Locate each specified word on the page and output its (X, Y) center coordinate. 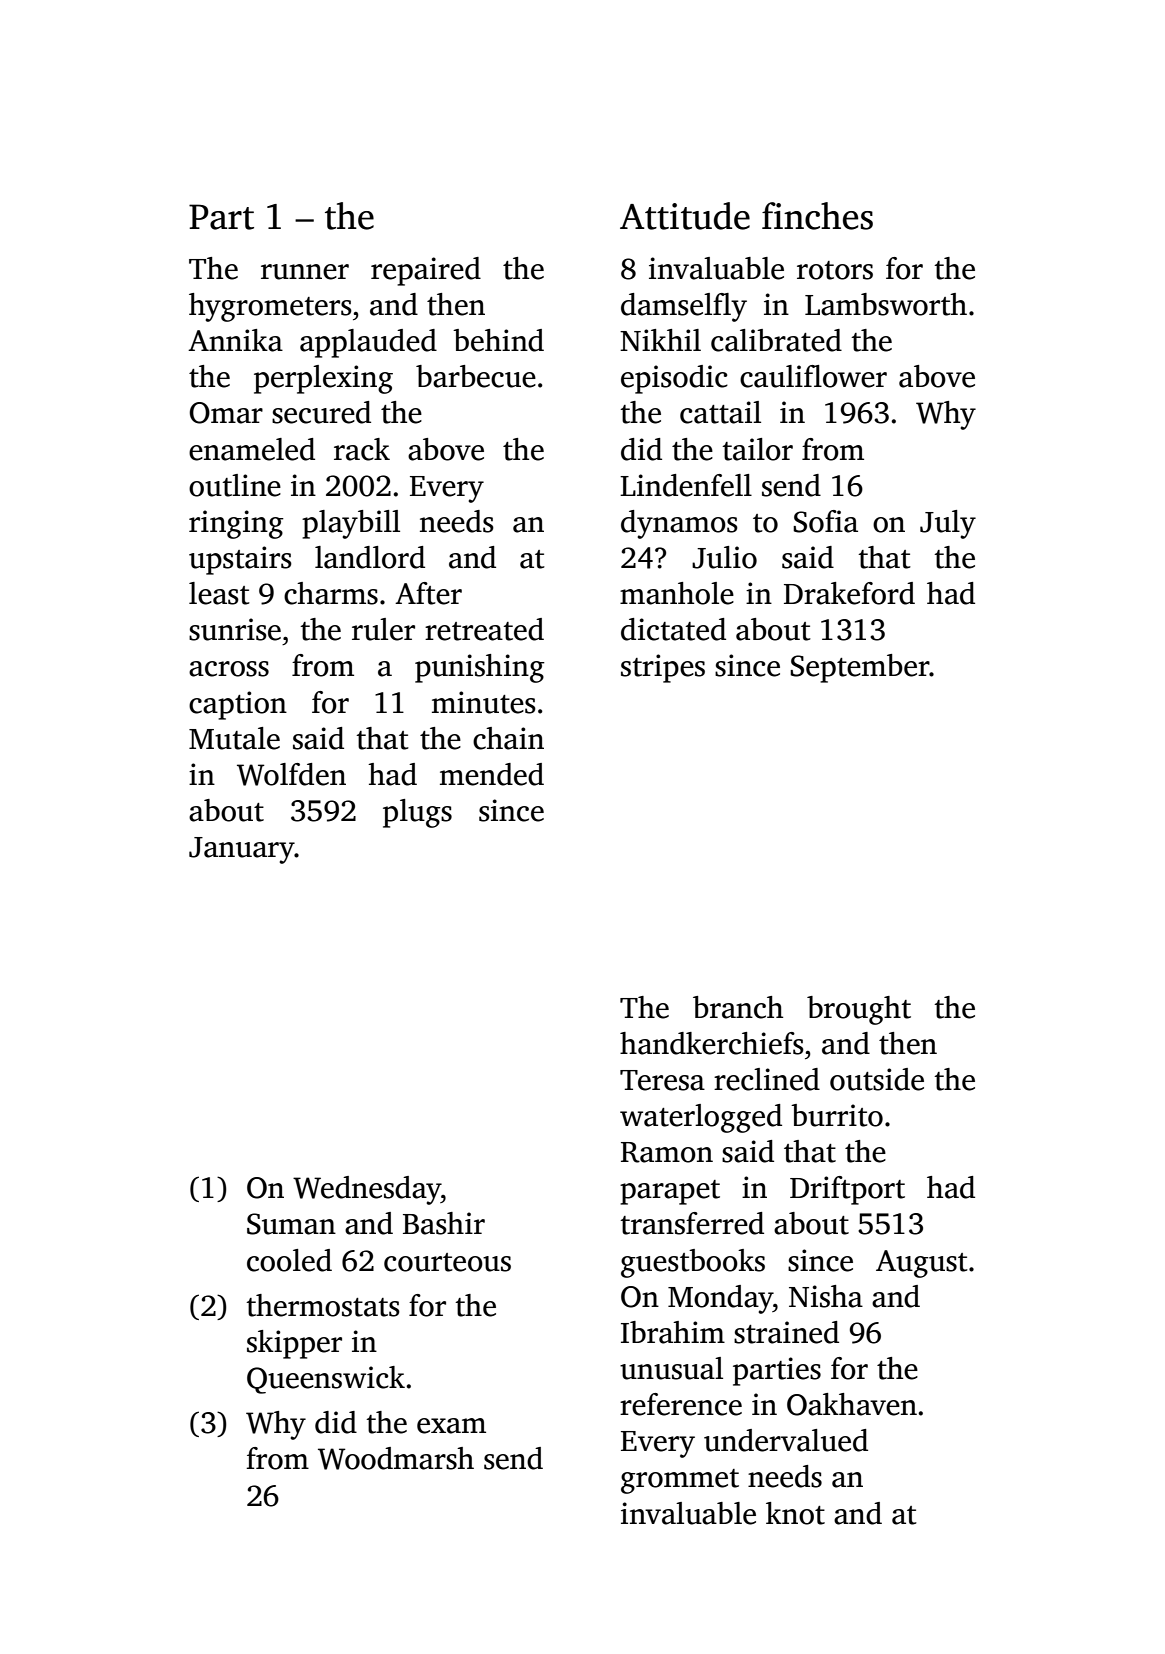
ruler (383, 629)
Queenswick (326, 1380)
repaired (426, 271)
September (860, 668)
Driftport (847, 1190)
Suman (291, 1224)
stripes (663, 668)
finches (817, 216)
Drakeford (849, 593)
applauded (368, 343)
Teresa (662, 1080)
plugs (417, 813)
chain (508, 738)
